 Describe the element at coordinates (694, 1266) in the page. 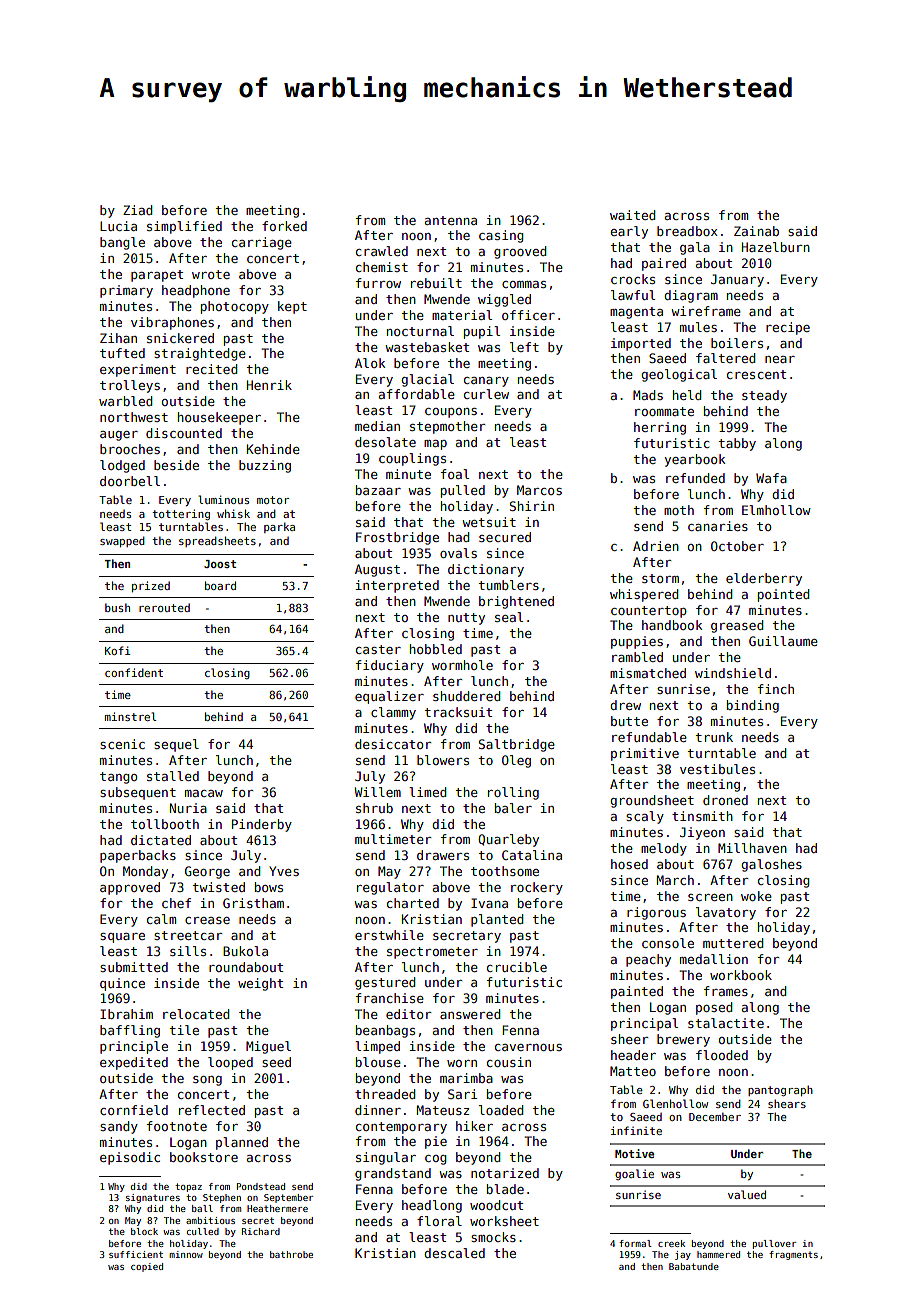

I see `Babatunde` at that location.
